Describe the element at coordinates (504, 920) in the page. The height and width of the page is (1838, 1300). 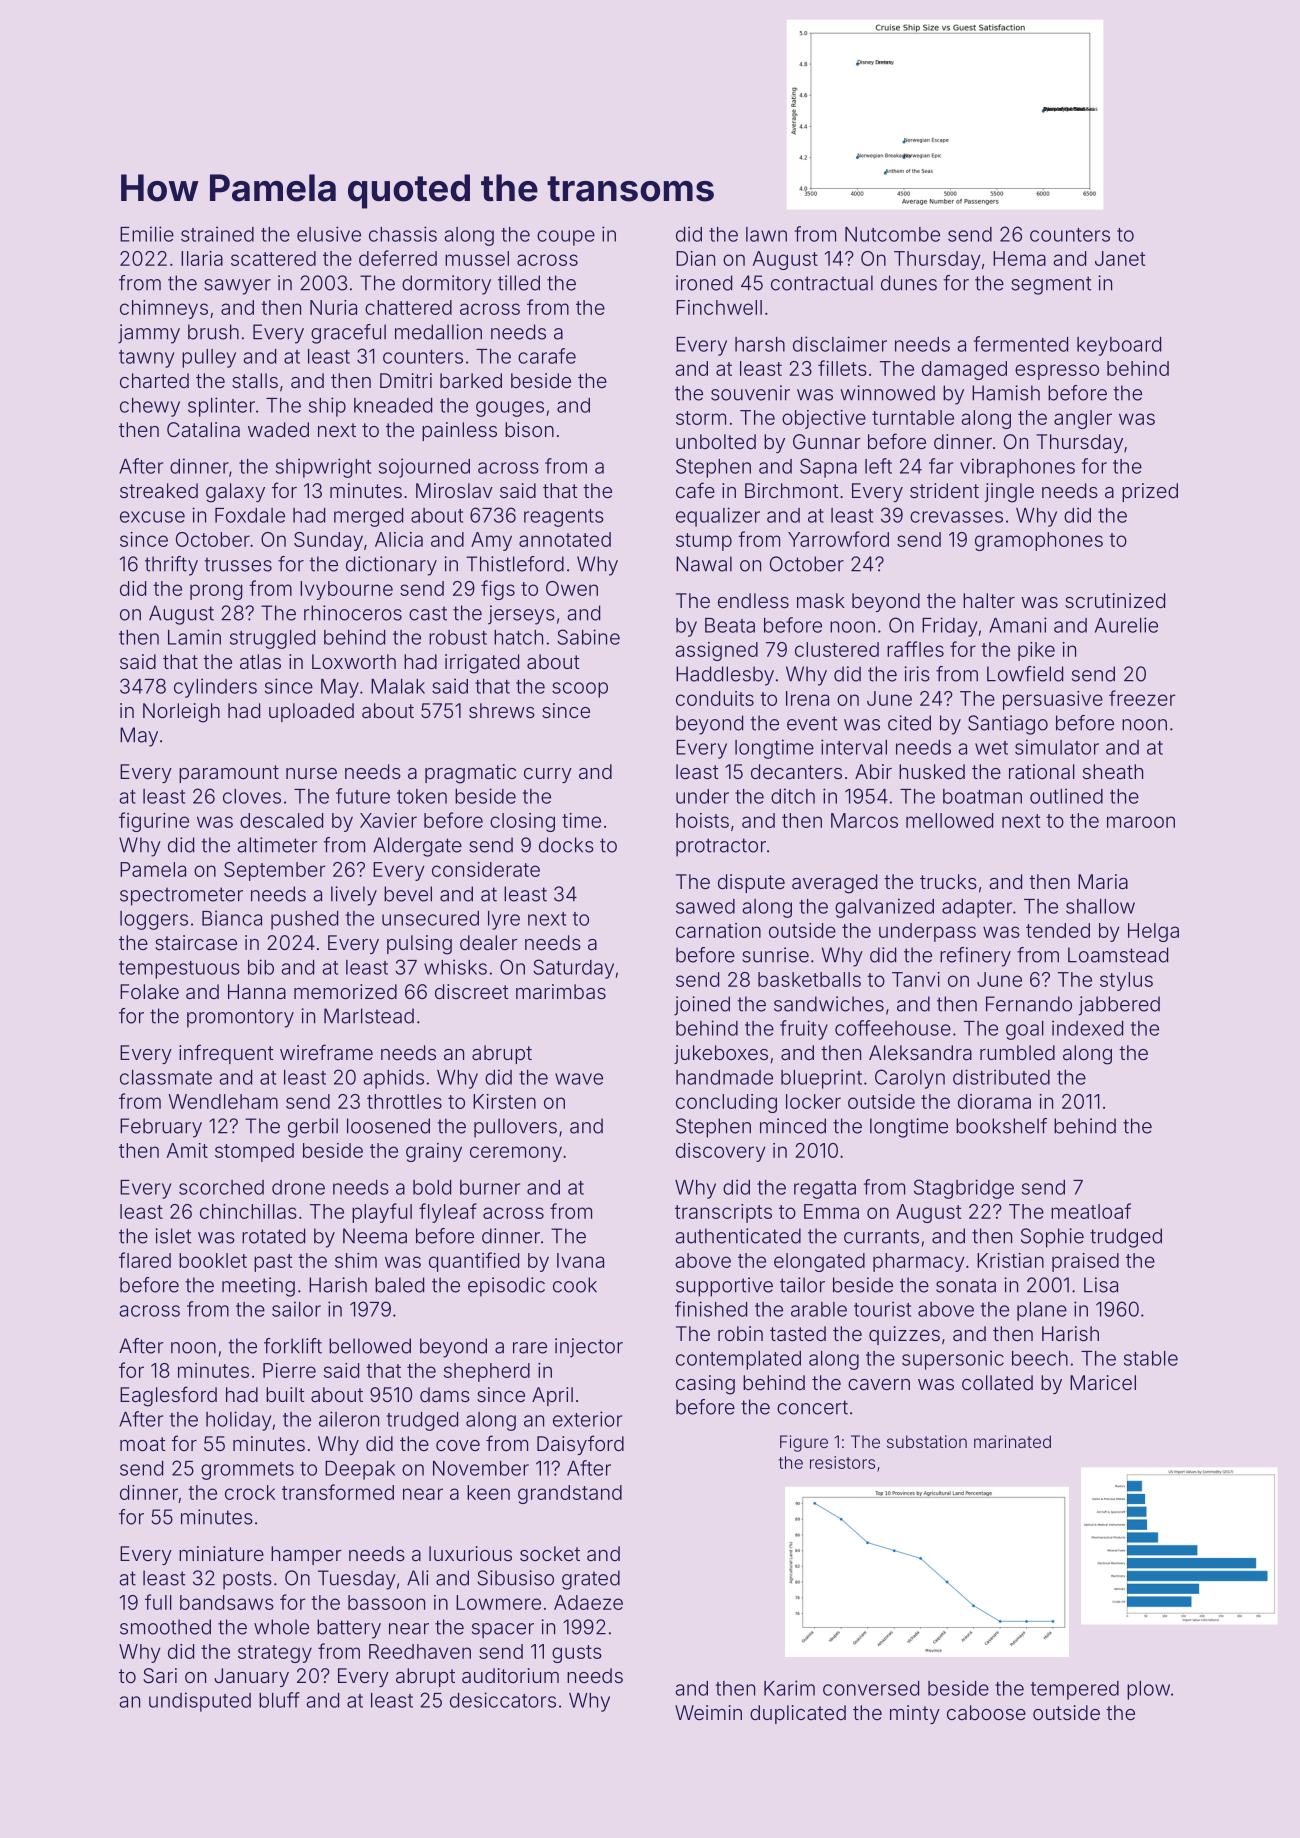
I see `lyre` at that location.
